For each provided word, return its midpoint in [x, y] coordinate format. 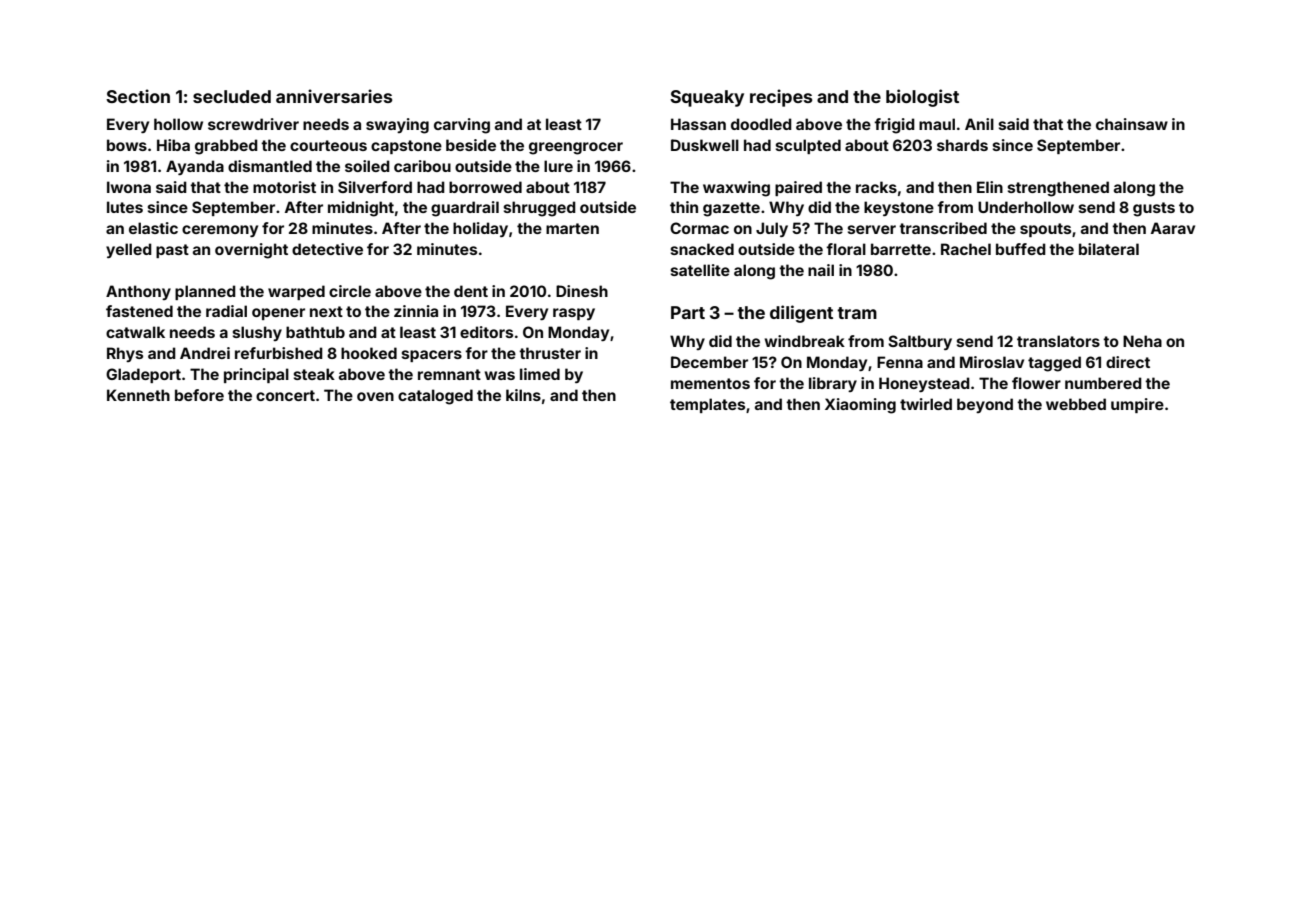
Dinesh [582, 291]
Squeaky [707, 98]
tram [857, 313]
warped [296, 292]
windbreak [805, 341]
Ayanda [195, 167]
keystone [899, 208]
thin [684, 207]
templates [707, 405]
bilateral [1109, 249]
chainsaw [1132, 124]
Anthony [138, 292]
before [199, 395]
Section [138, 96]
